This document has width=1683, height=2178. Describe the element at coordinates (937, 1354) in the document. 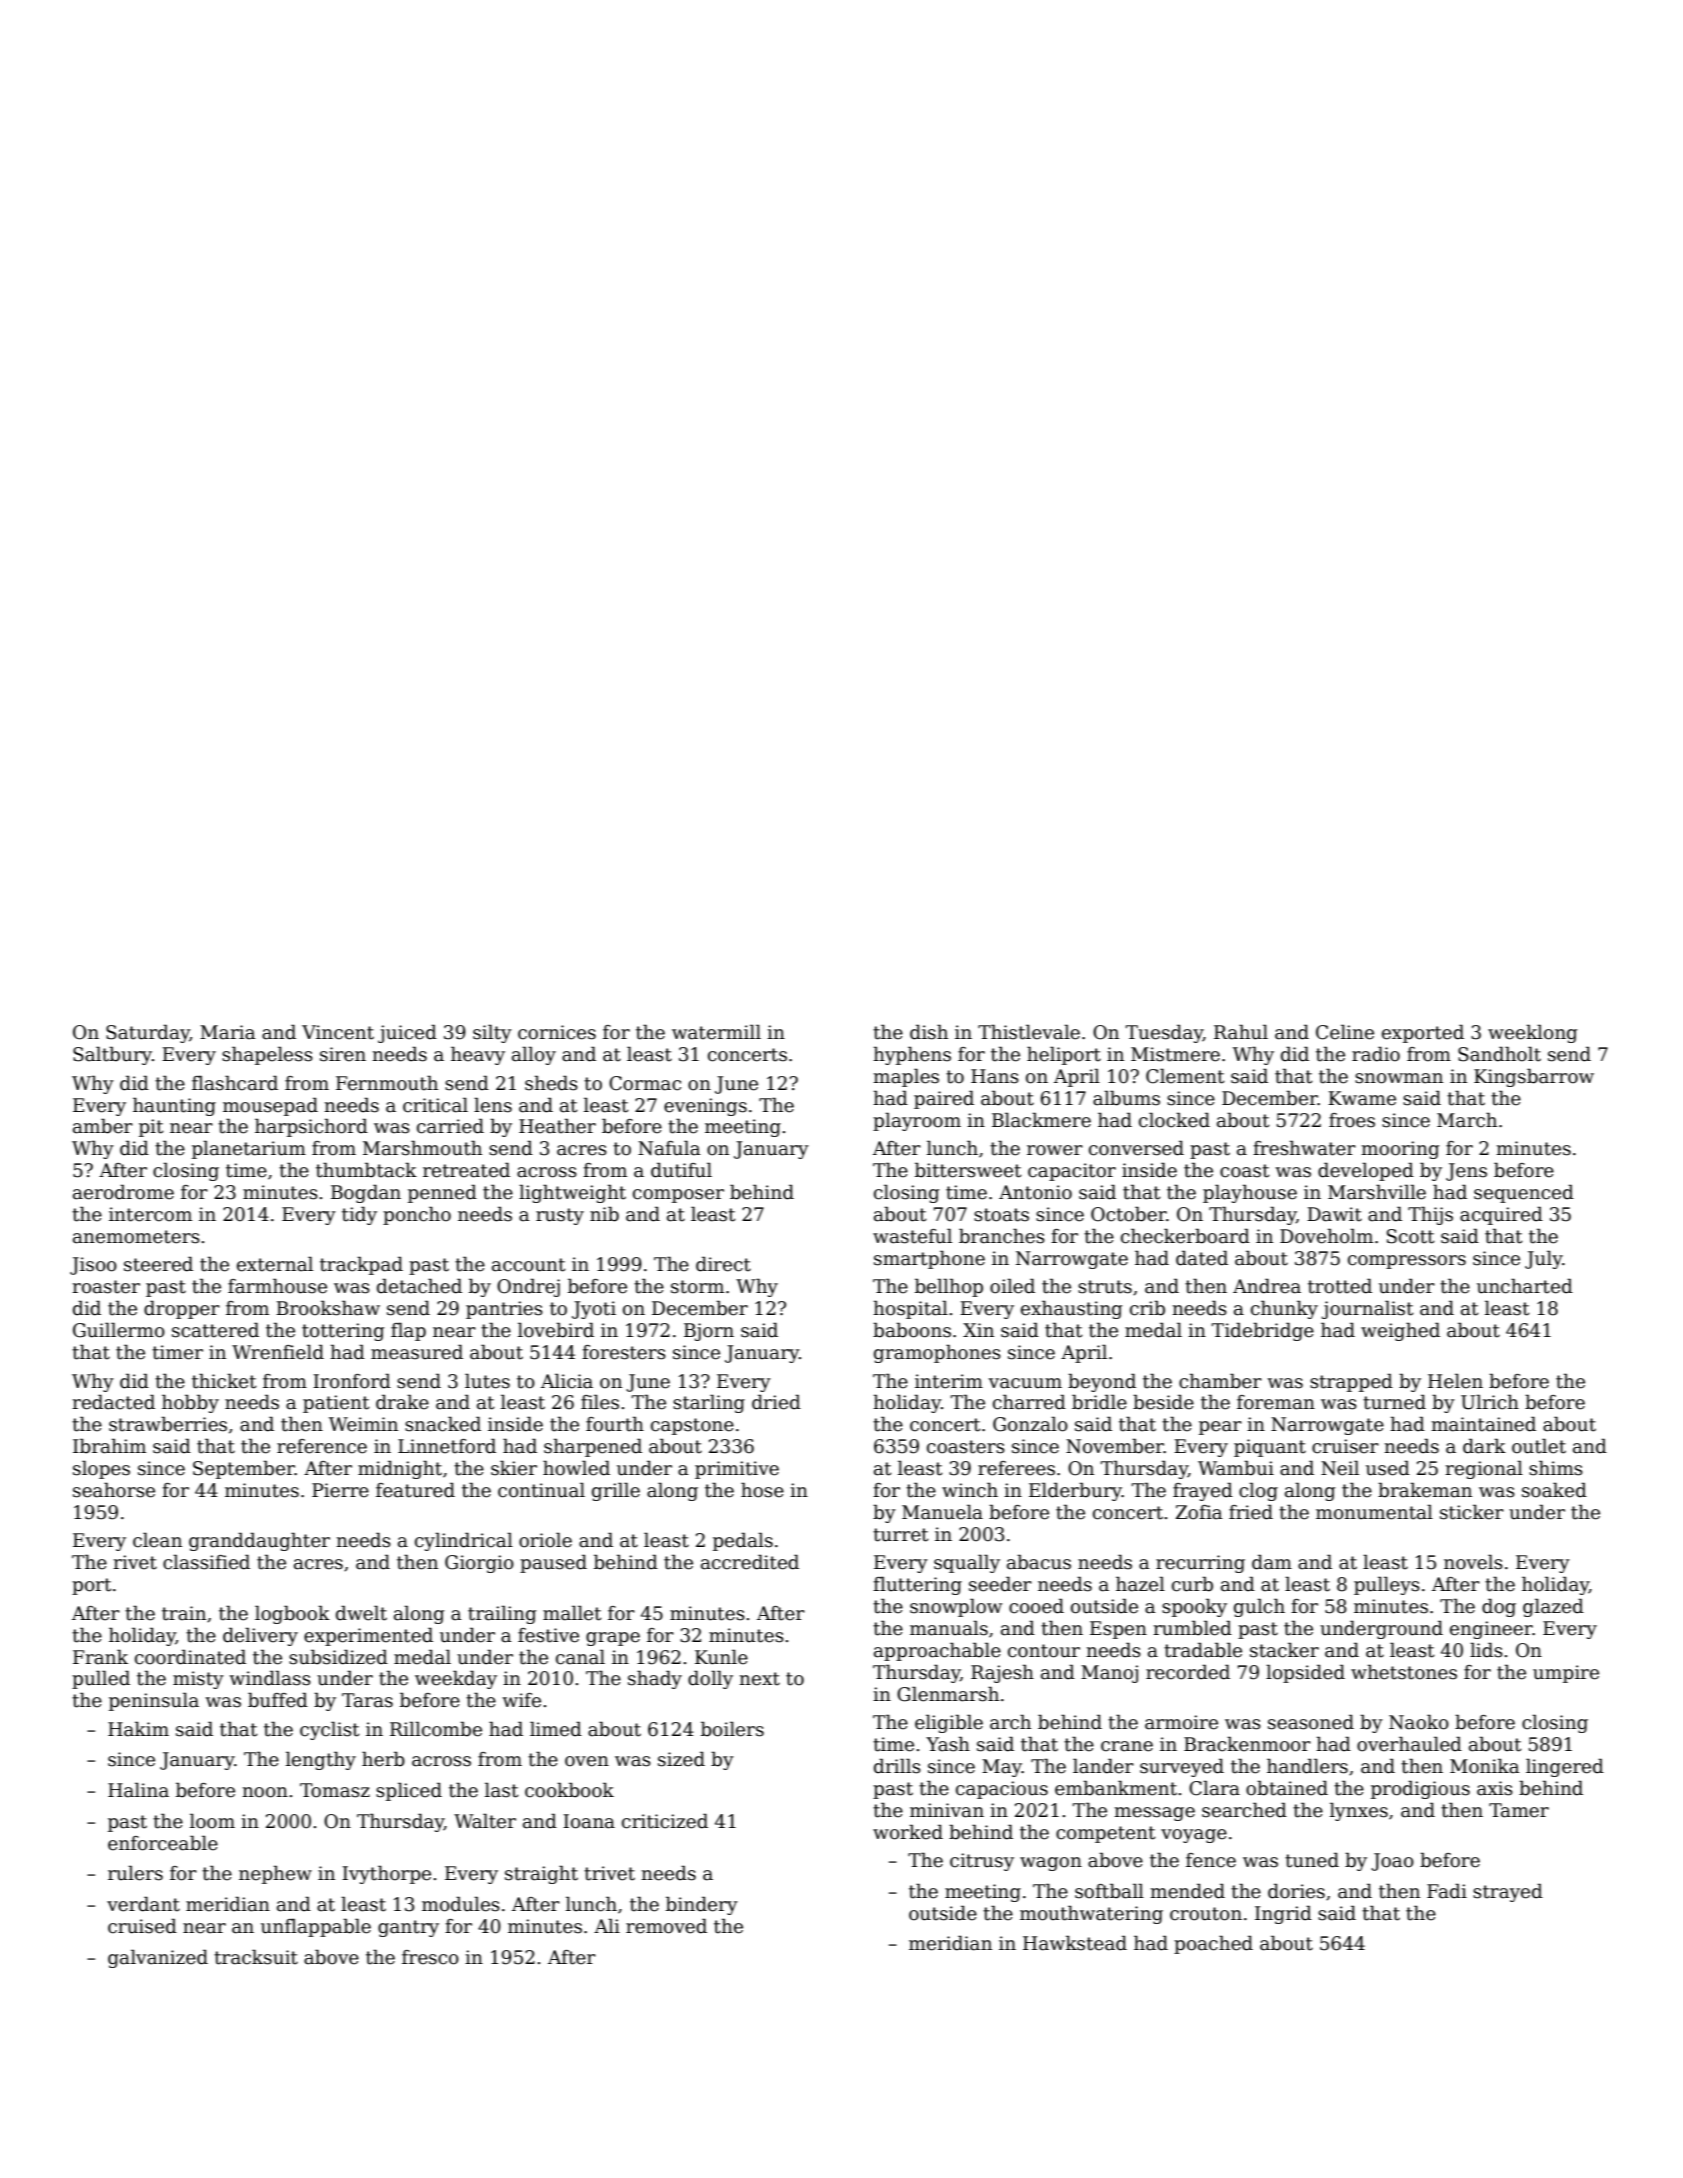

I see `gramophones` at that location.
